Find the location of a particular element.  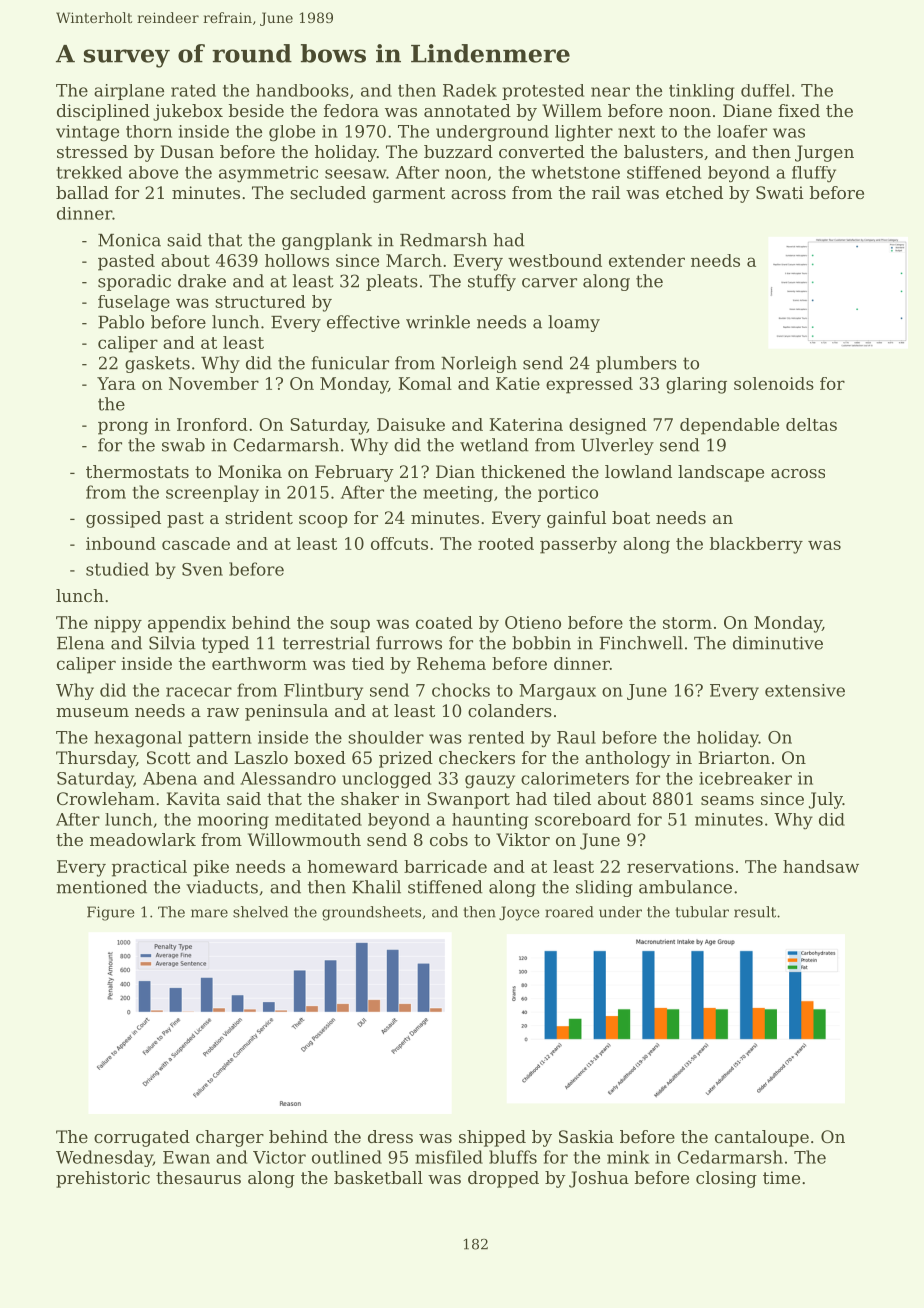

Komal is located at coordinates (425, 383).
